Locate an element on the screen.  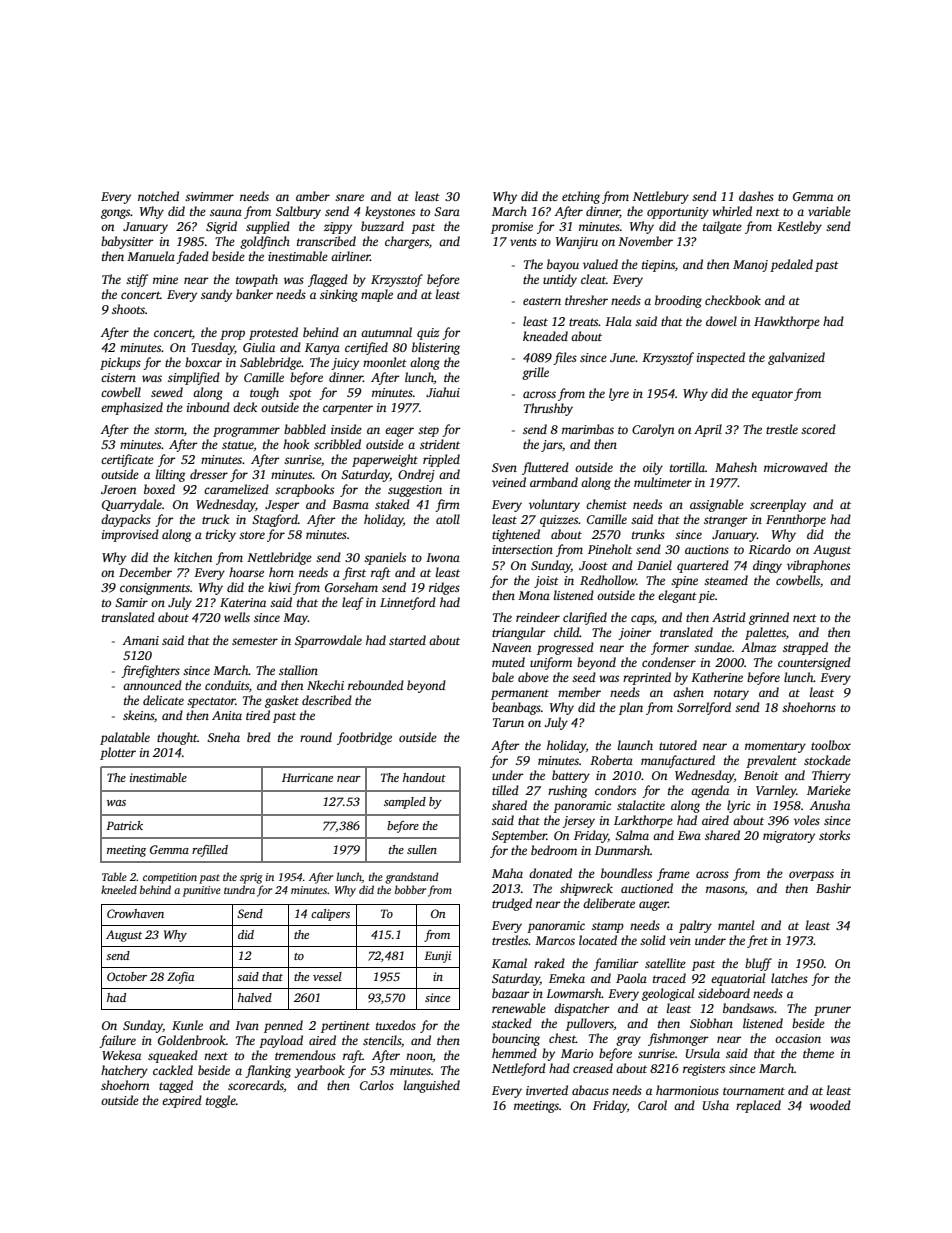
notched is located at coordinates (158, 196).
